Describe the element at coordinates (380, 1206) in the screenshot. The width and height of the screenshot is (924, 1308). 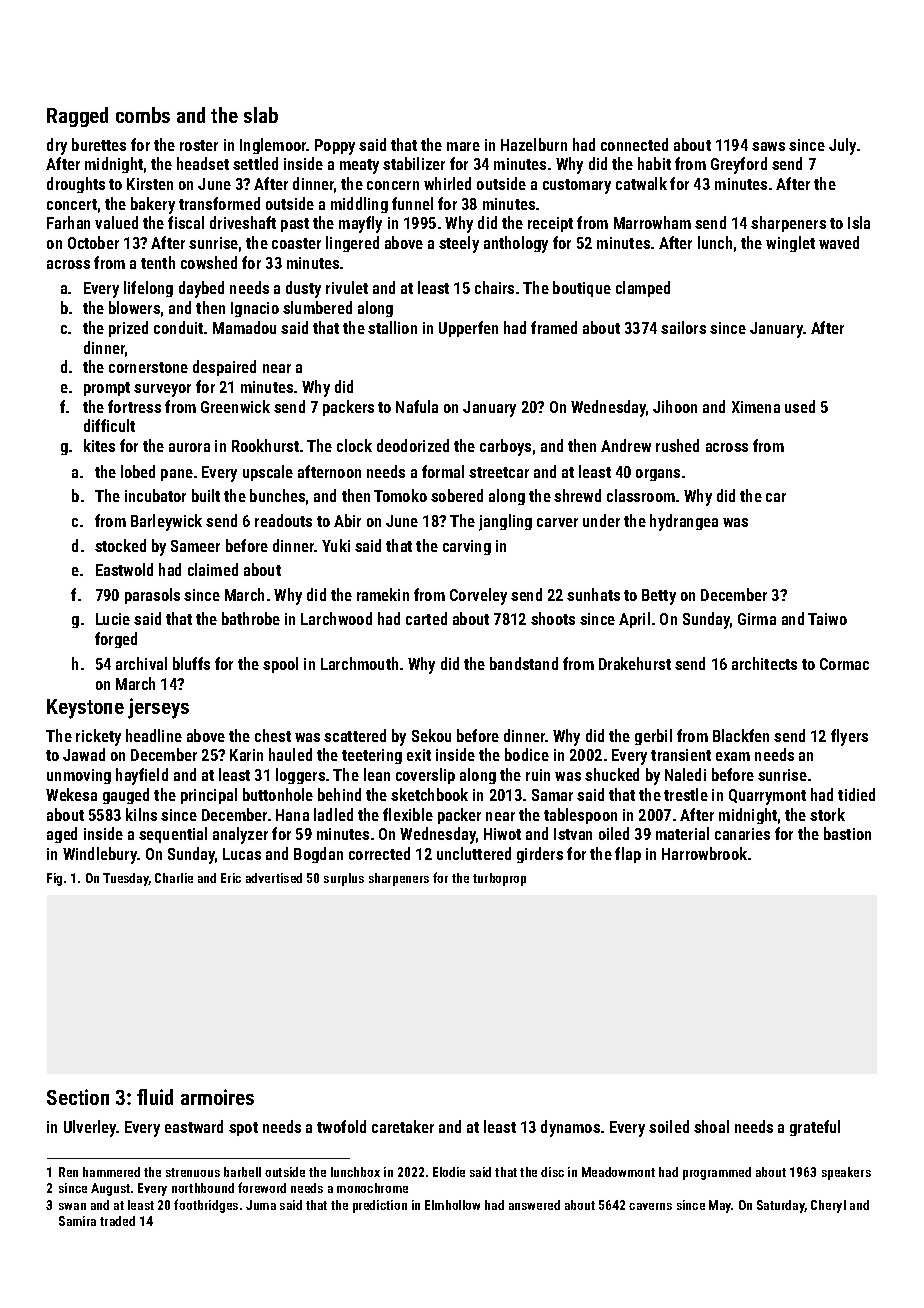
I see `prediction` at that location.
